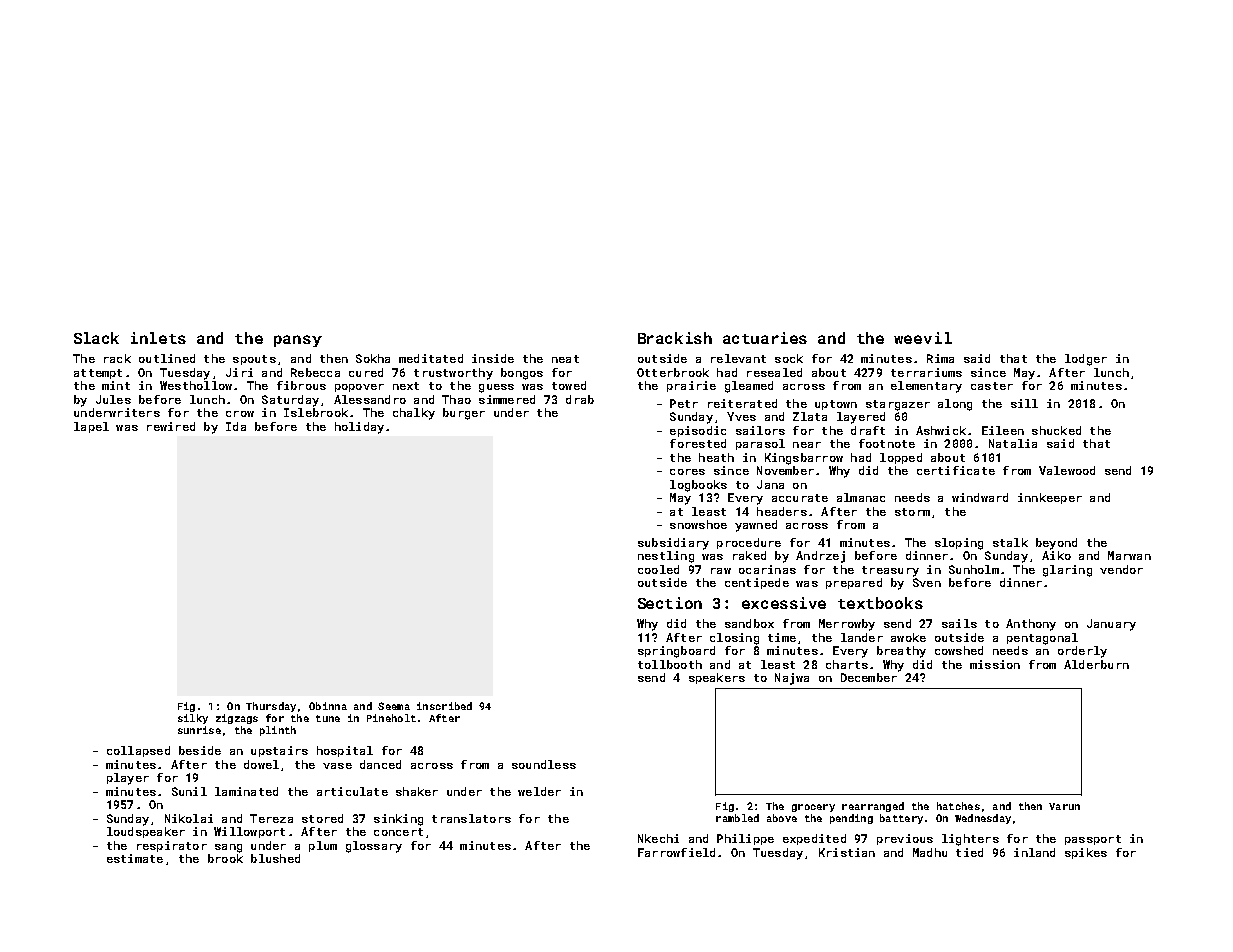 The height and width of the screenshot is (952, 1233). What do you see at coordinates (901, 458) in the screenshot?
I see `lopped` at bounding box center [901, 458].
